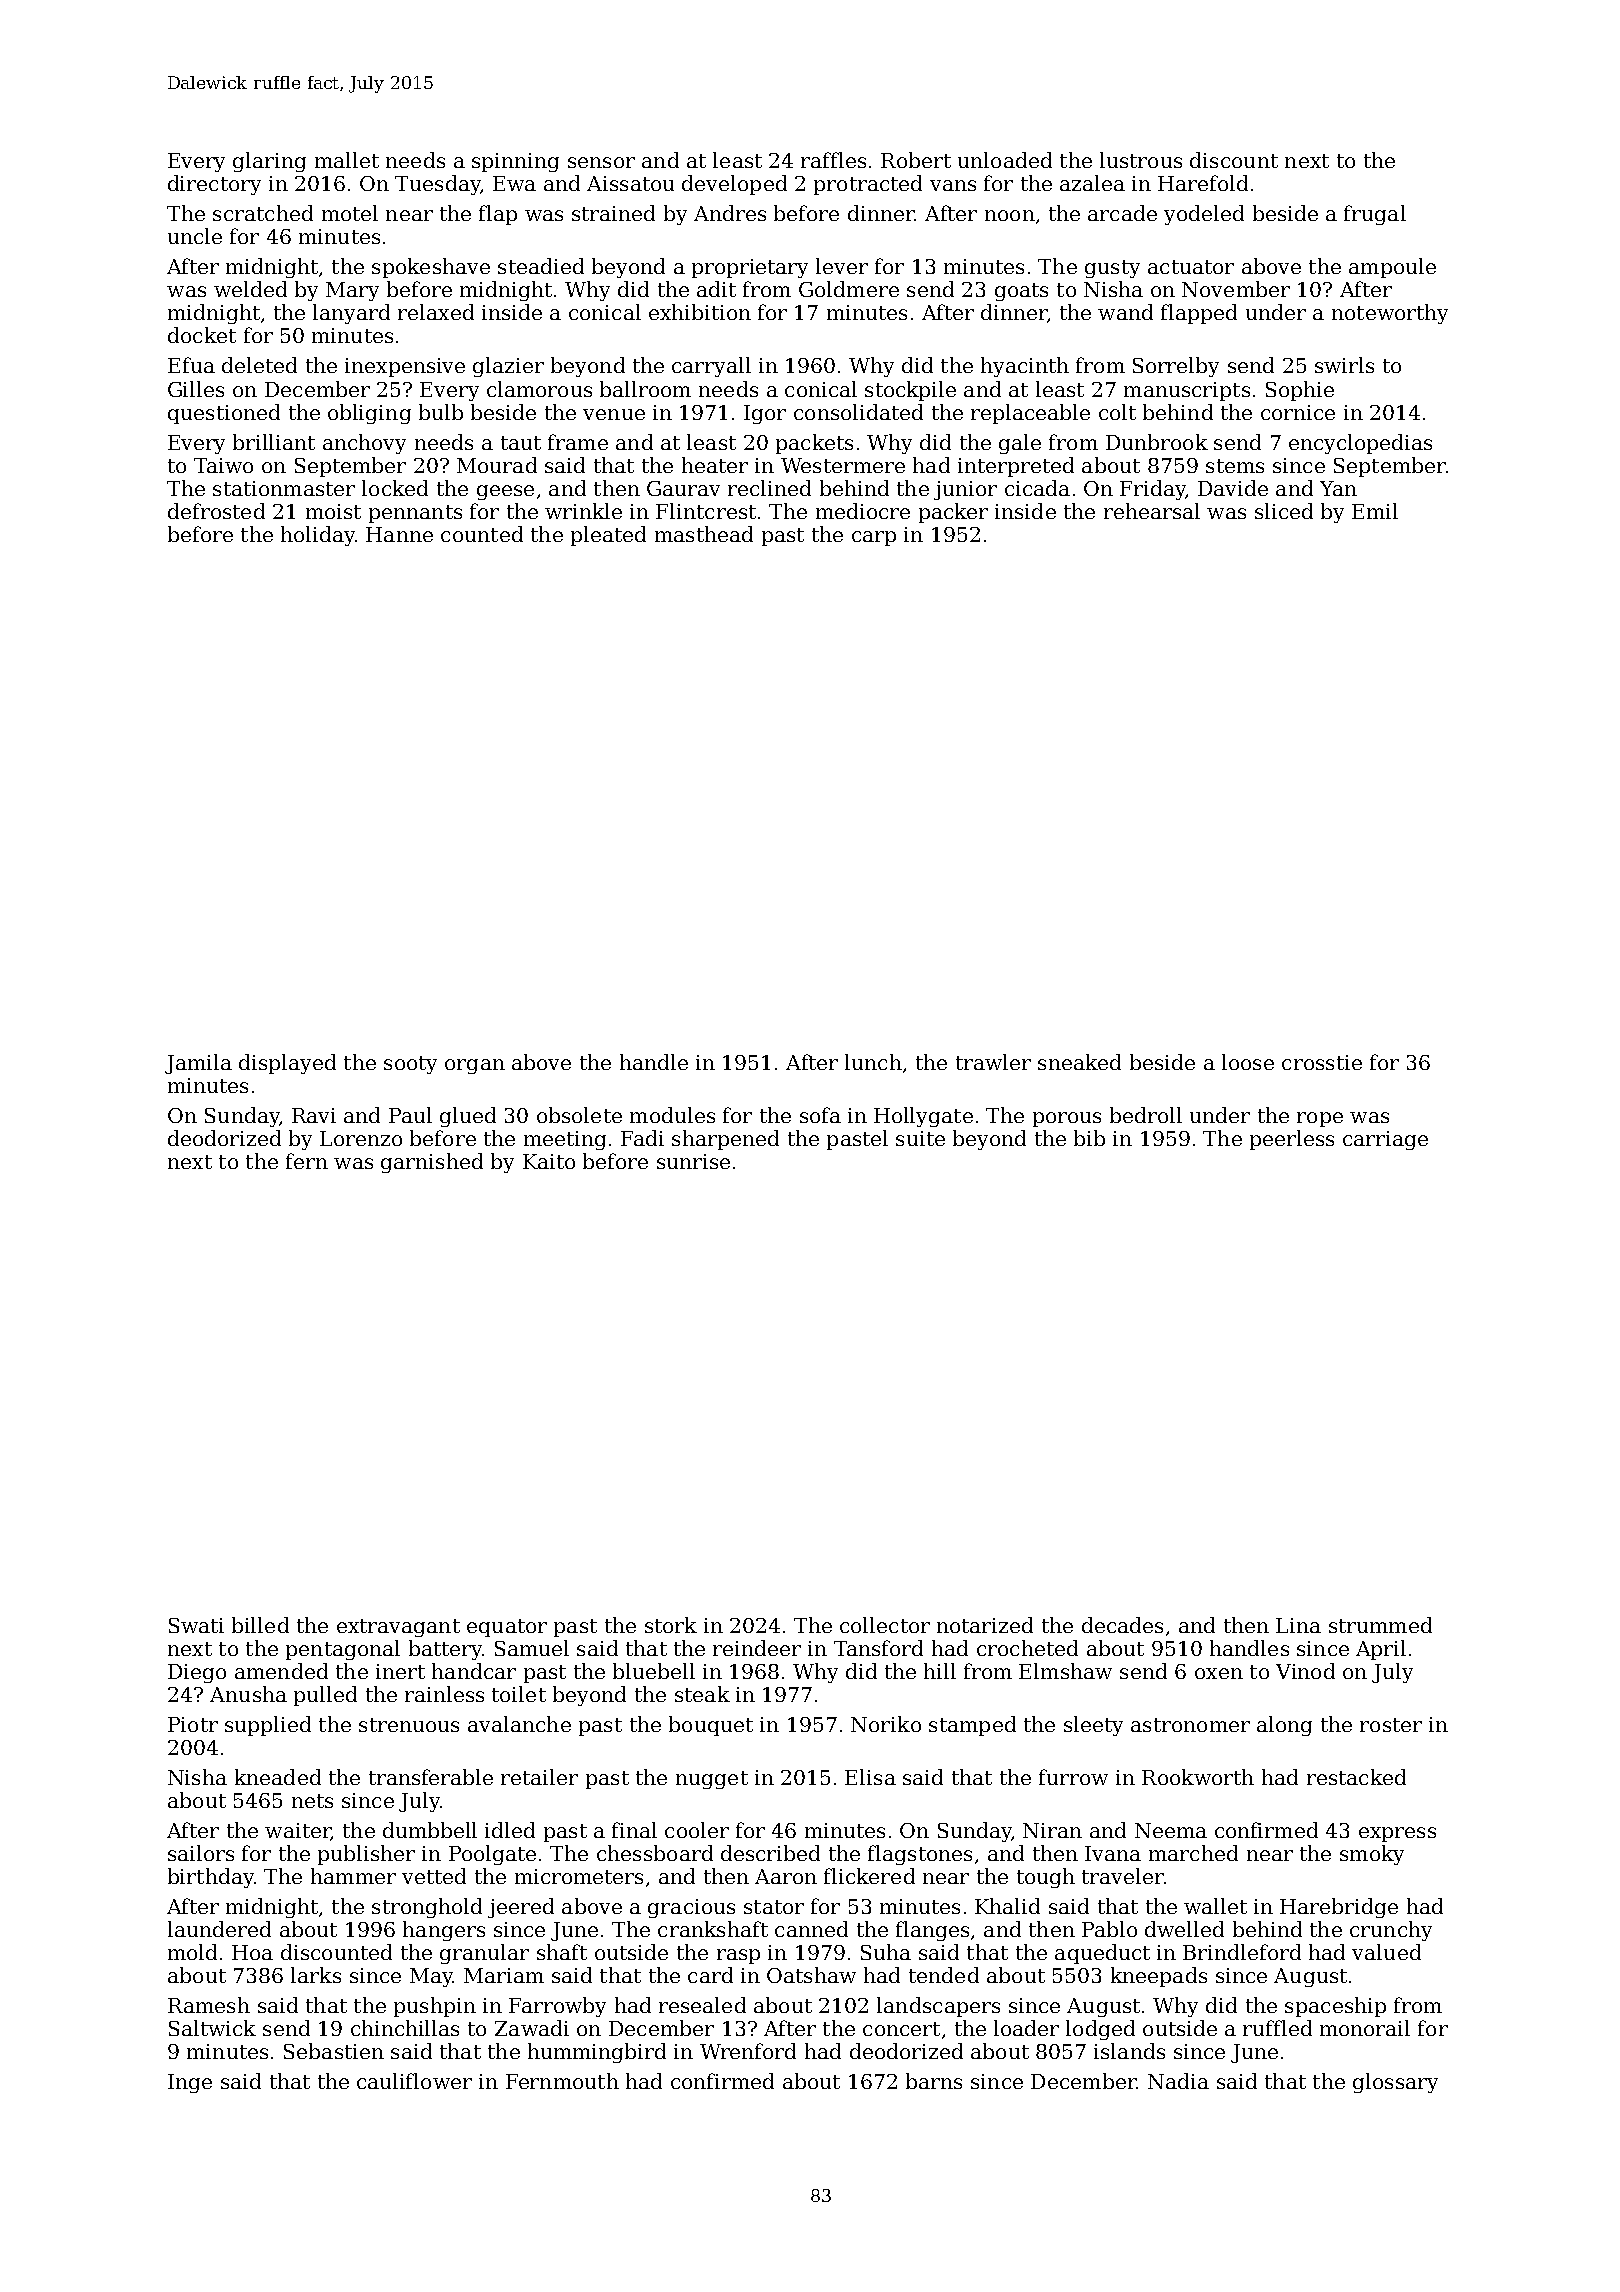 The image size is (1620, 2292). What do you see at coordinates (700, 312) in the document?
I see `exhibition` at bounding box center [700, 312].
